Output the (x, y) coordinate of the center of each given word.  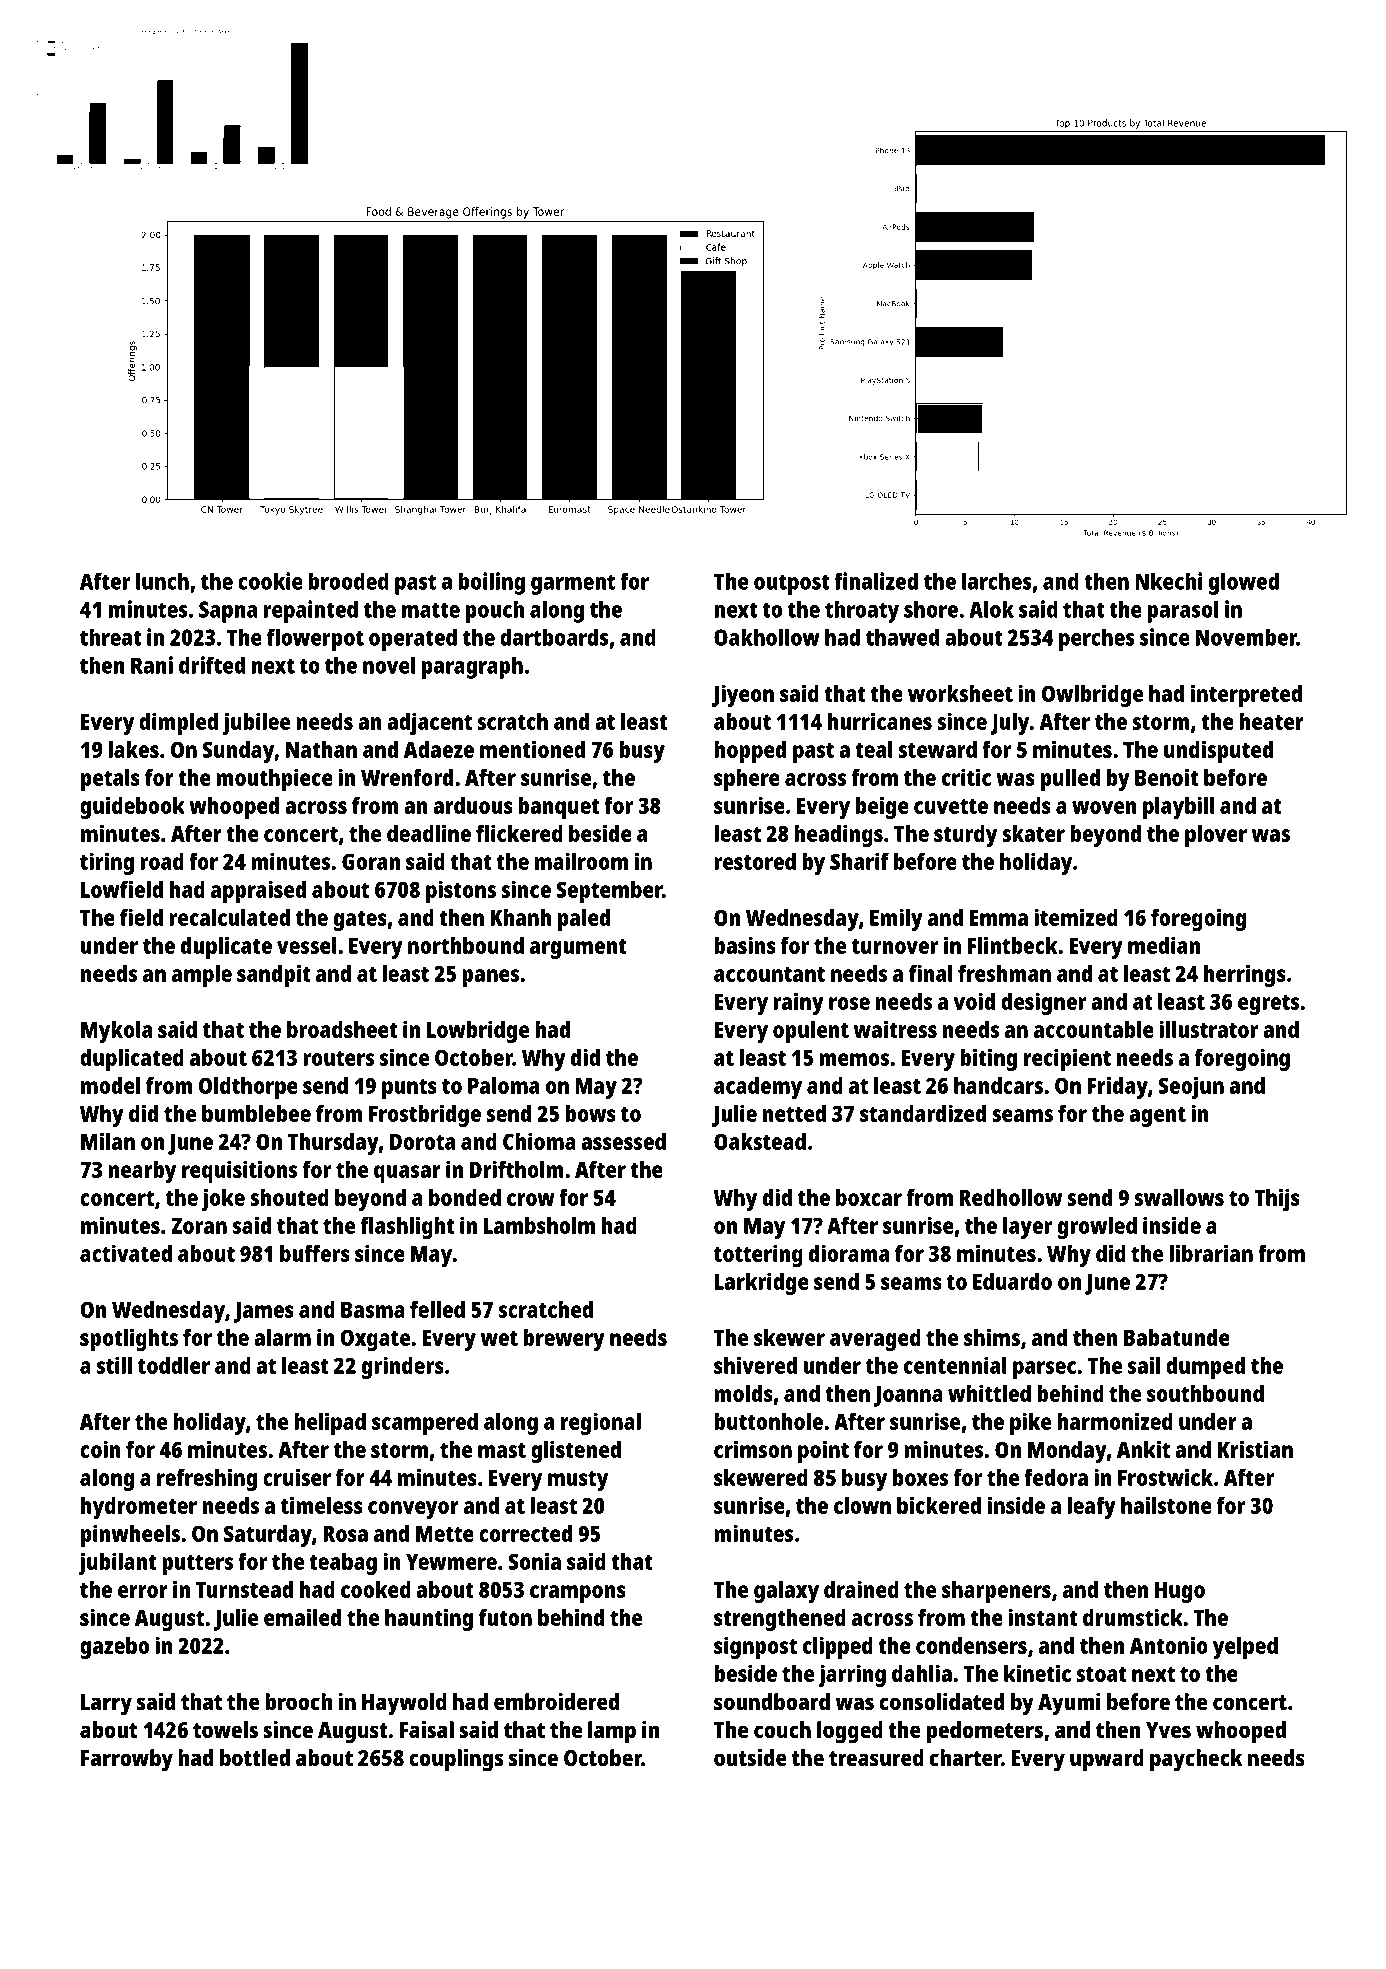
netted (794, 1113)
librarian (1211, 1253)
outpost (792, 584)
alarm (282, 1337)
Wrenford (407, 777)
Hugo (1180, 1592)
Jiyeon (743, 695)
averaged (875, 1340)
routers (338, 1058)
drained (861, 1589)
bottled (255, 1757)
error (143, 1591)
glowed (1244, 583)
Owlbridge (1092, 695)
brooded (348, 581)
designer (1043, 1003)
